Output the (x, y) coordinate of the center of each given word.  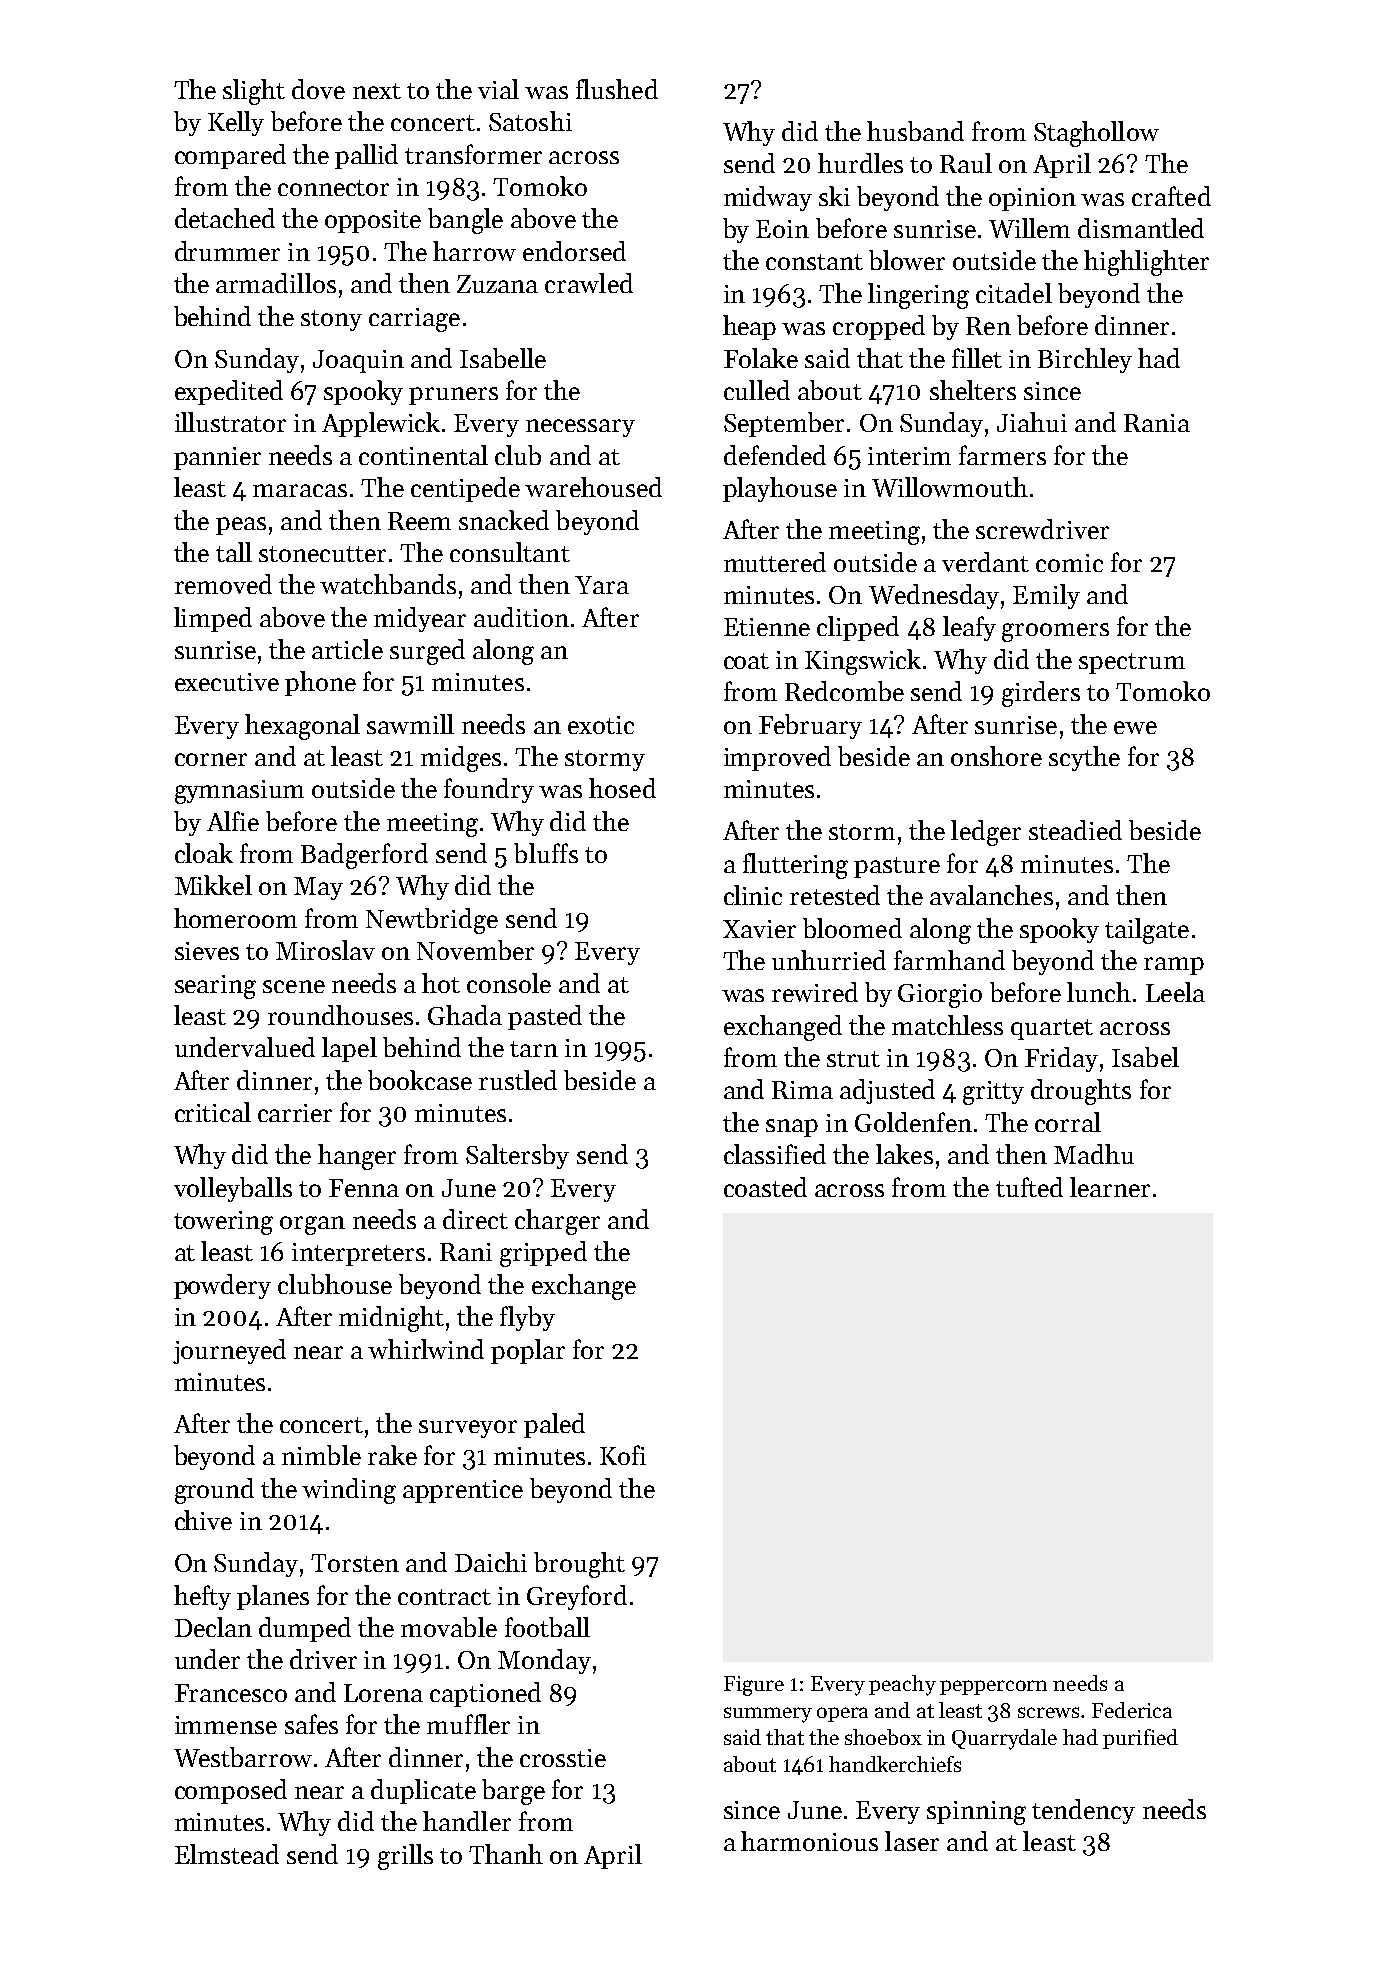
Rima (802, 1090)
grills (405, 1857)
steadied (1075, 830)
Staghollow (1096, 134)
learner (1110, 1187)
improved (777, 758)
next (377, 91)
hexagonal (302, 727)
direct (475, 1219)
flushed (617, 89)
